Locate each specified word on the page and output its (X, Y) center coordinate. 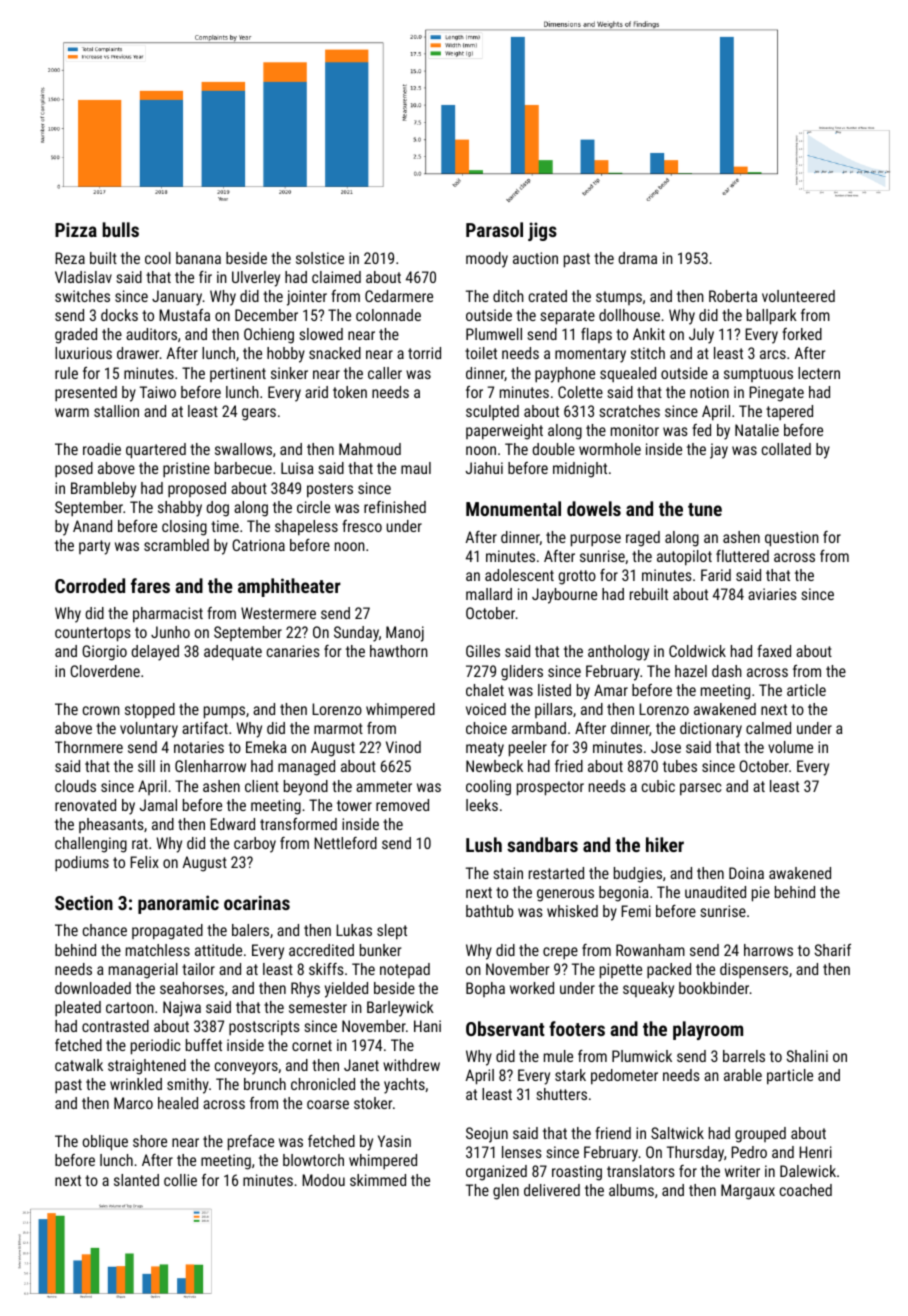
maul (416, 468)
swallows (243, 449)
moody (487, 260)
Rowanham (650, 950)
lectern (819, 373)
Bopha (485, 989)
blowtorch (313, 1160)
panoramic (178, 904)
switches (82, 296)
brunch (265, 1084)
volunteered (798, 296)
